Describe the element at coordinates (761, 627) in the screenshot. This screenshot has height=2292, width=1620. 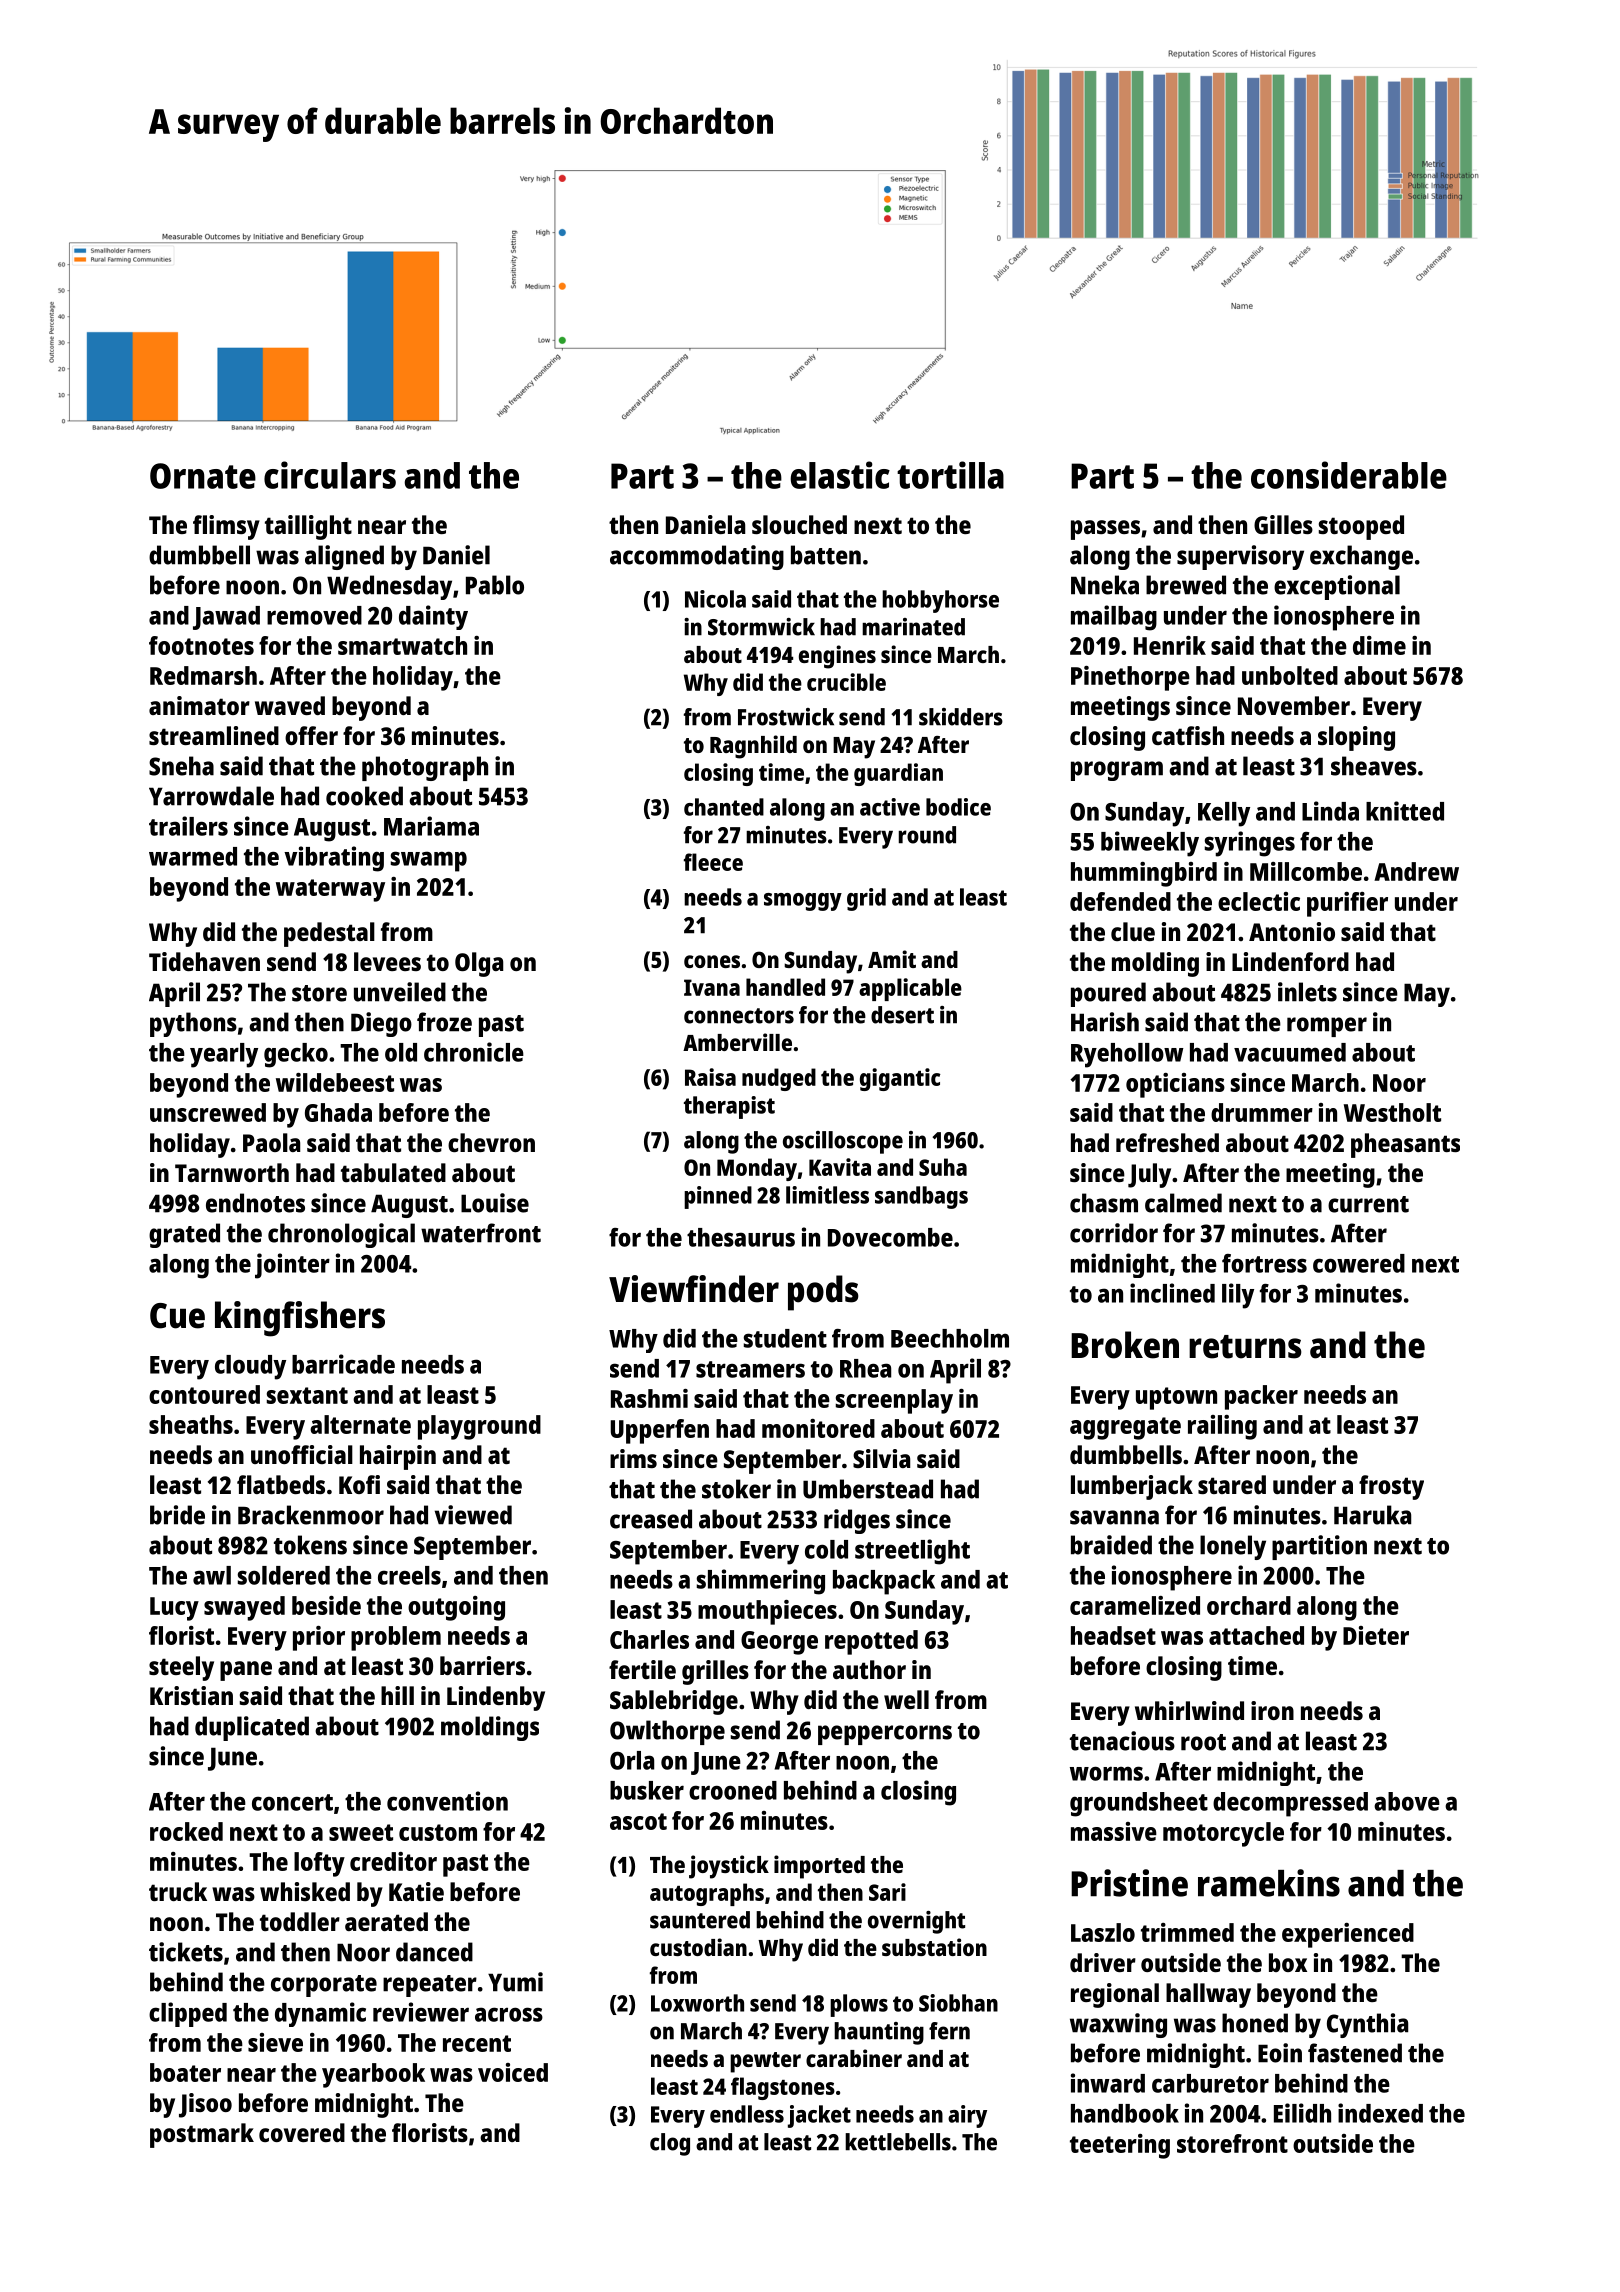
I see `Stormwick` at that location.
